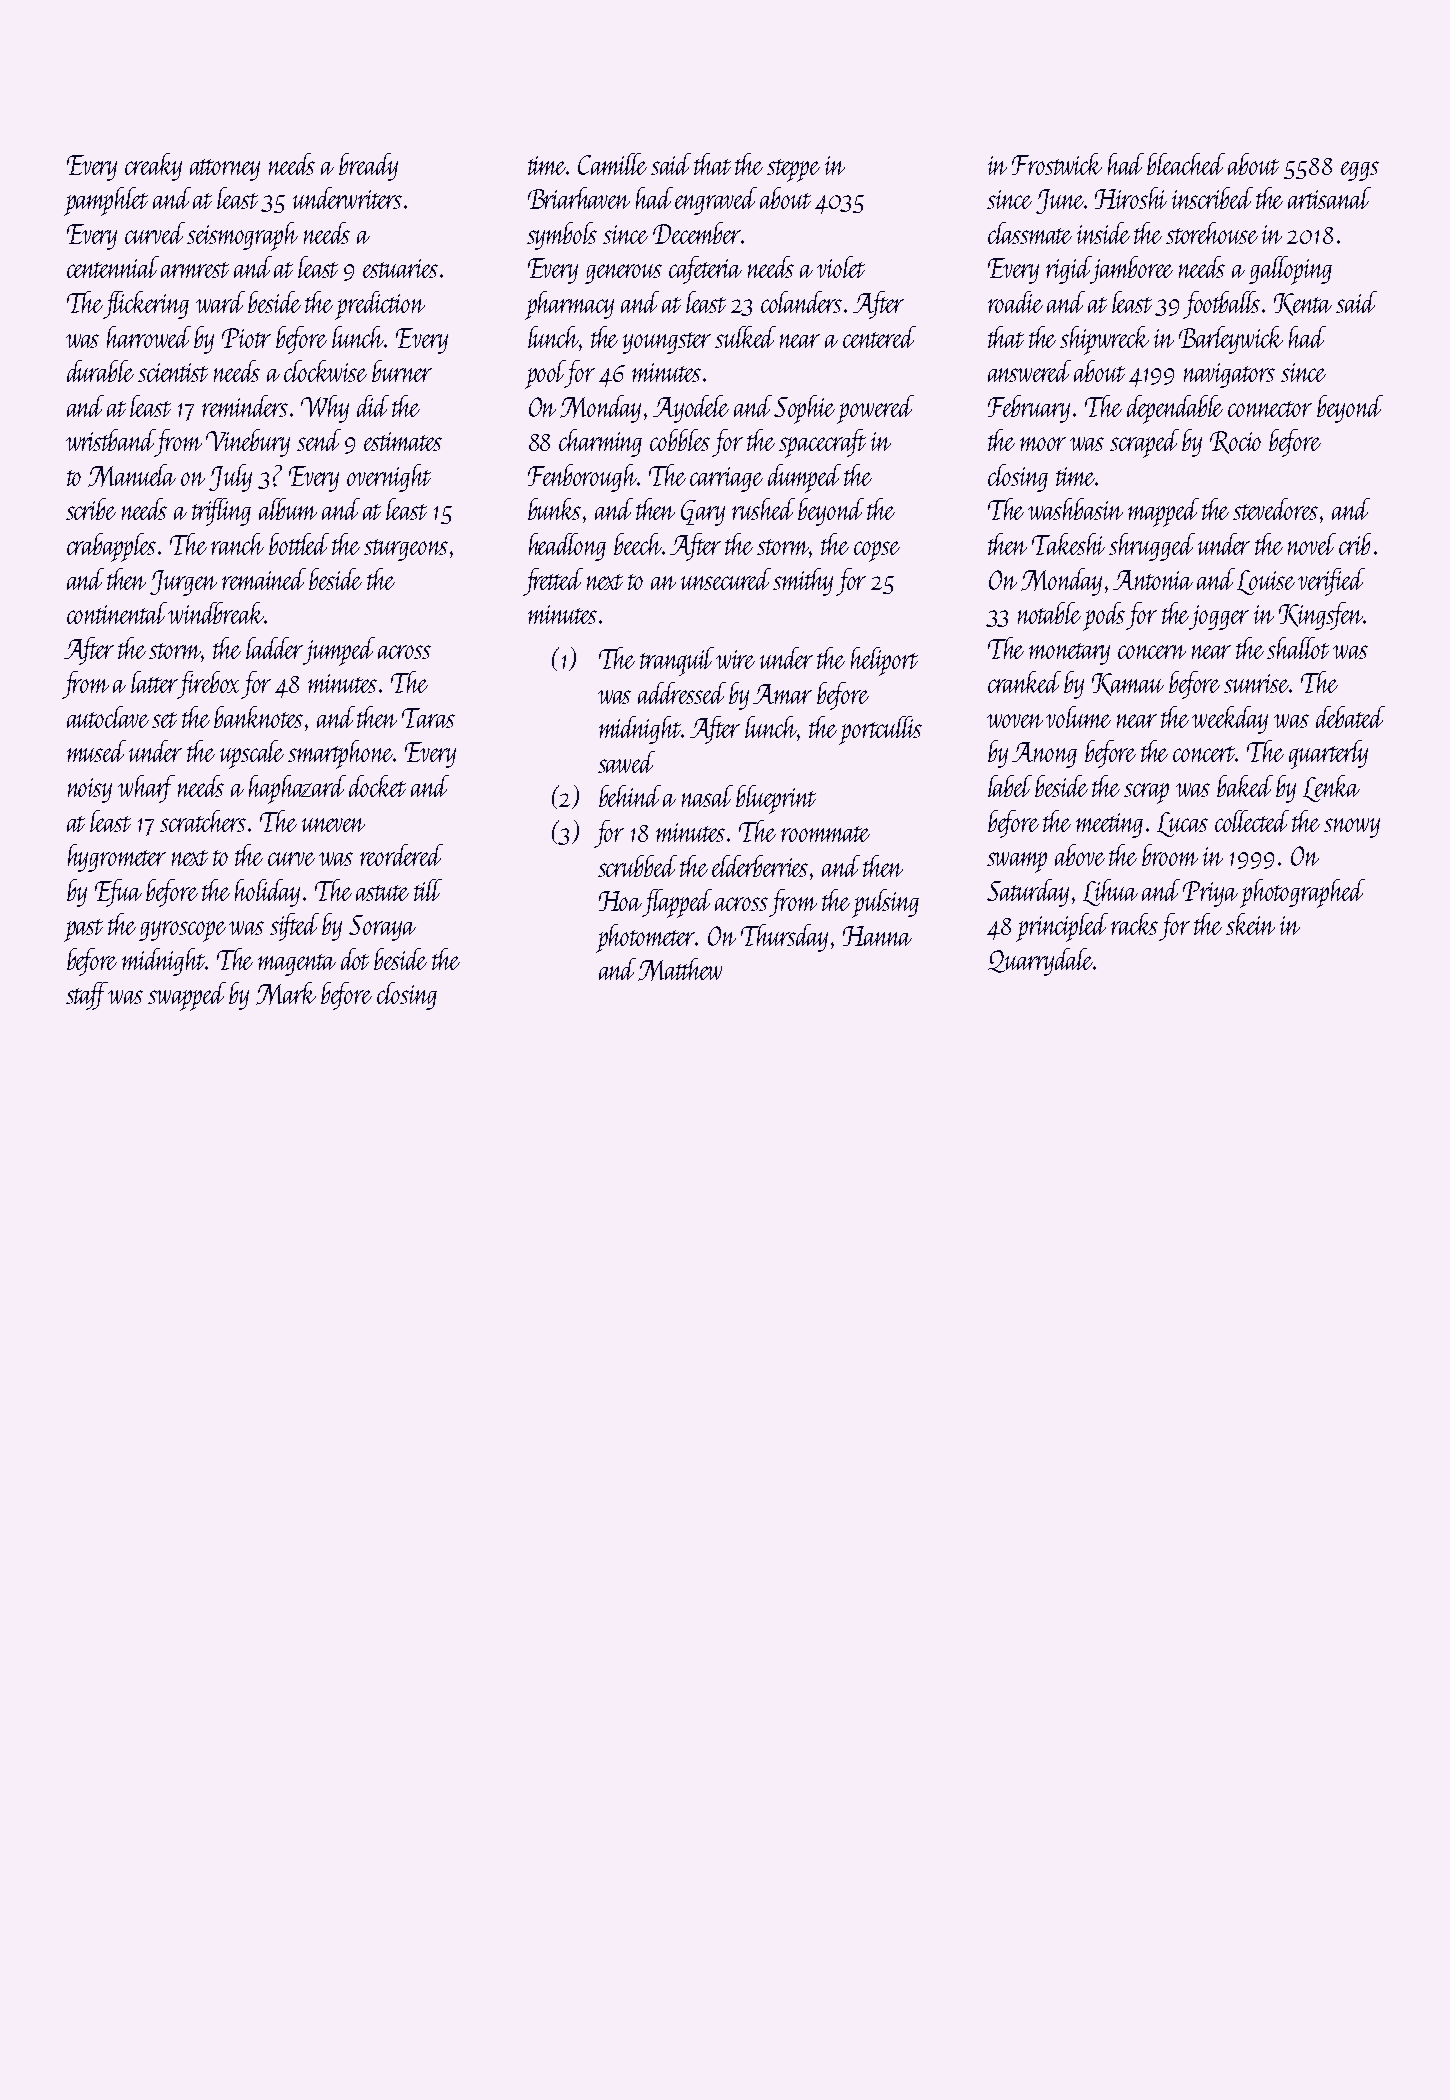 The width and height of the screenshot is (1450, 2100). What do you see at coordinates (182, 931) in the screenshot?
I see `gyroscope` at bounding box center [182, 931].
